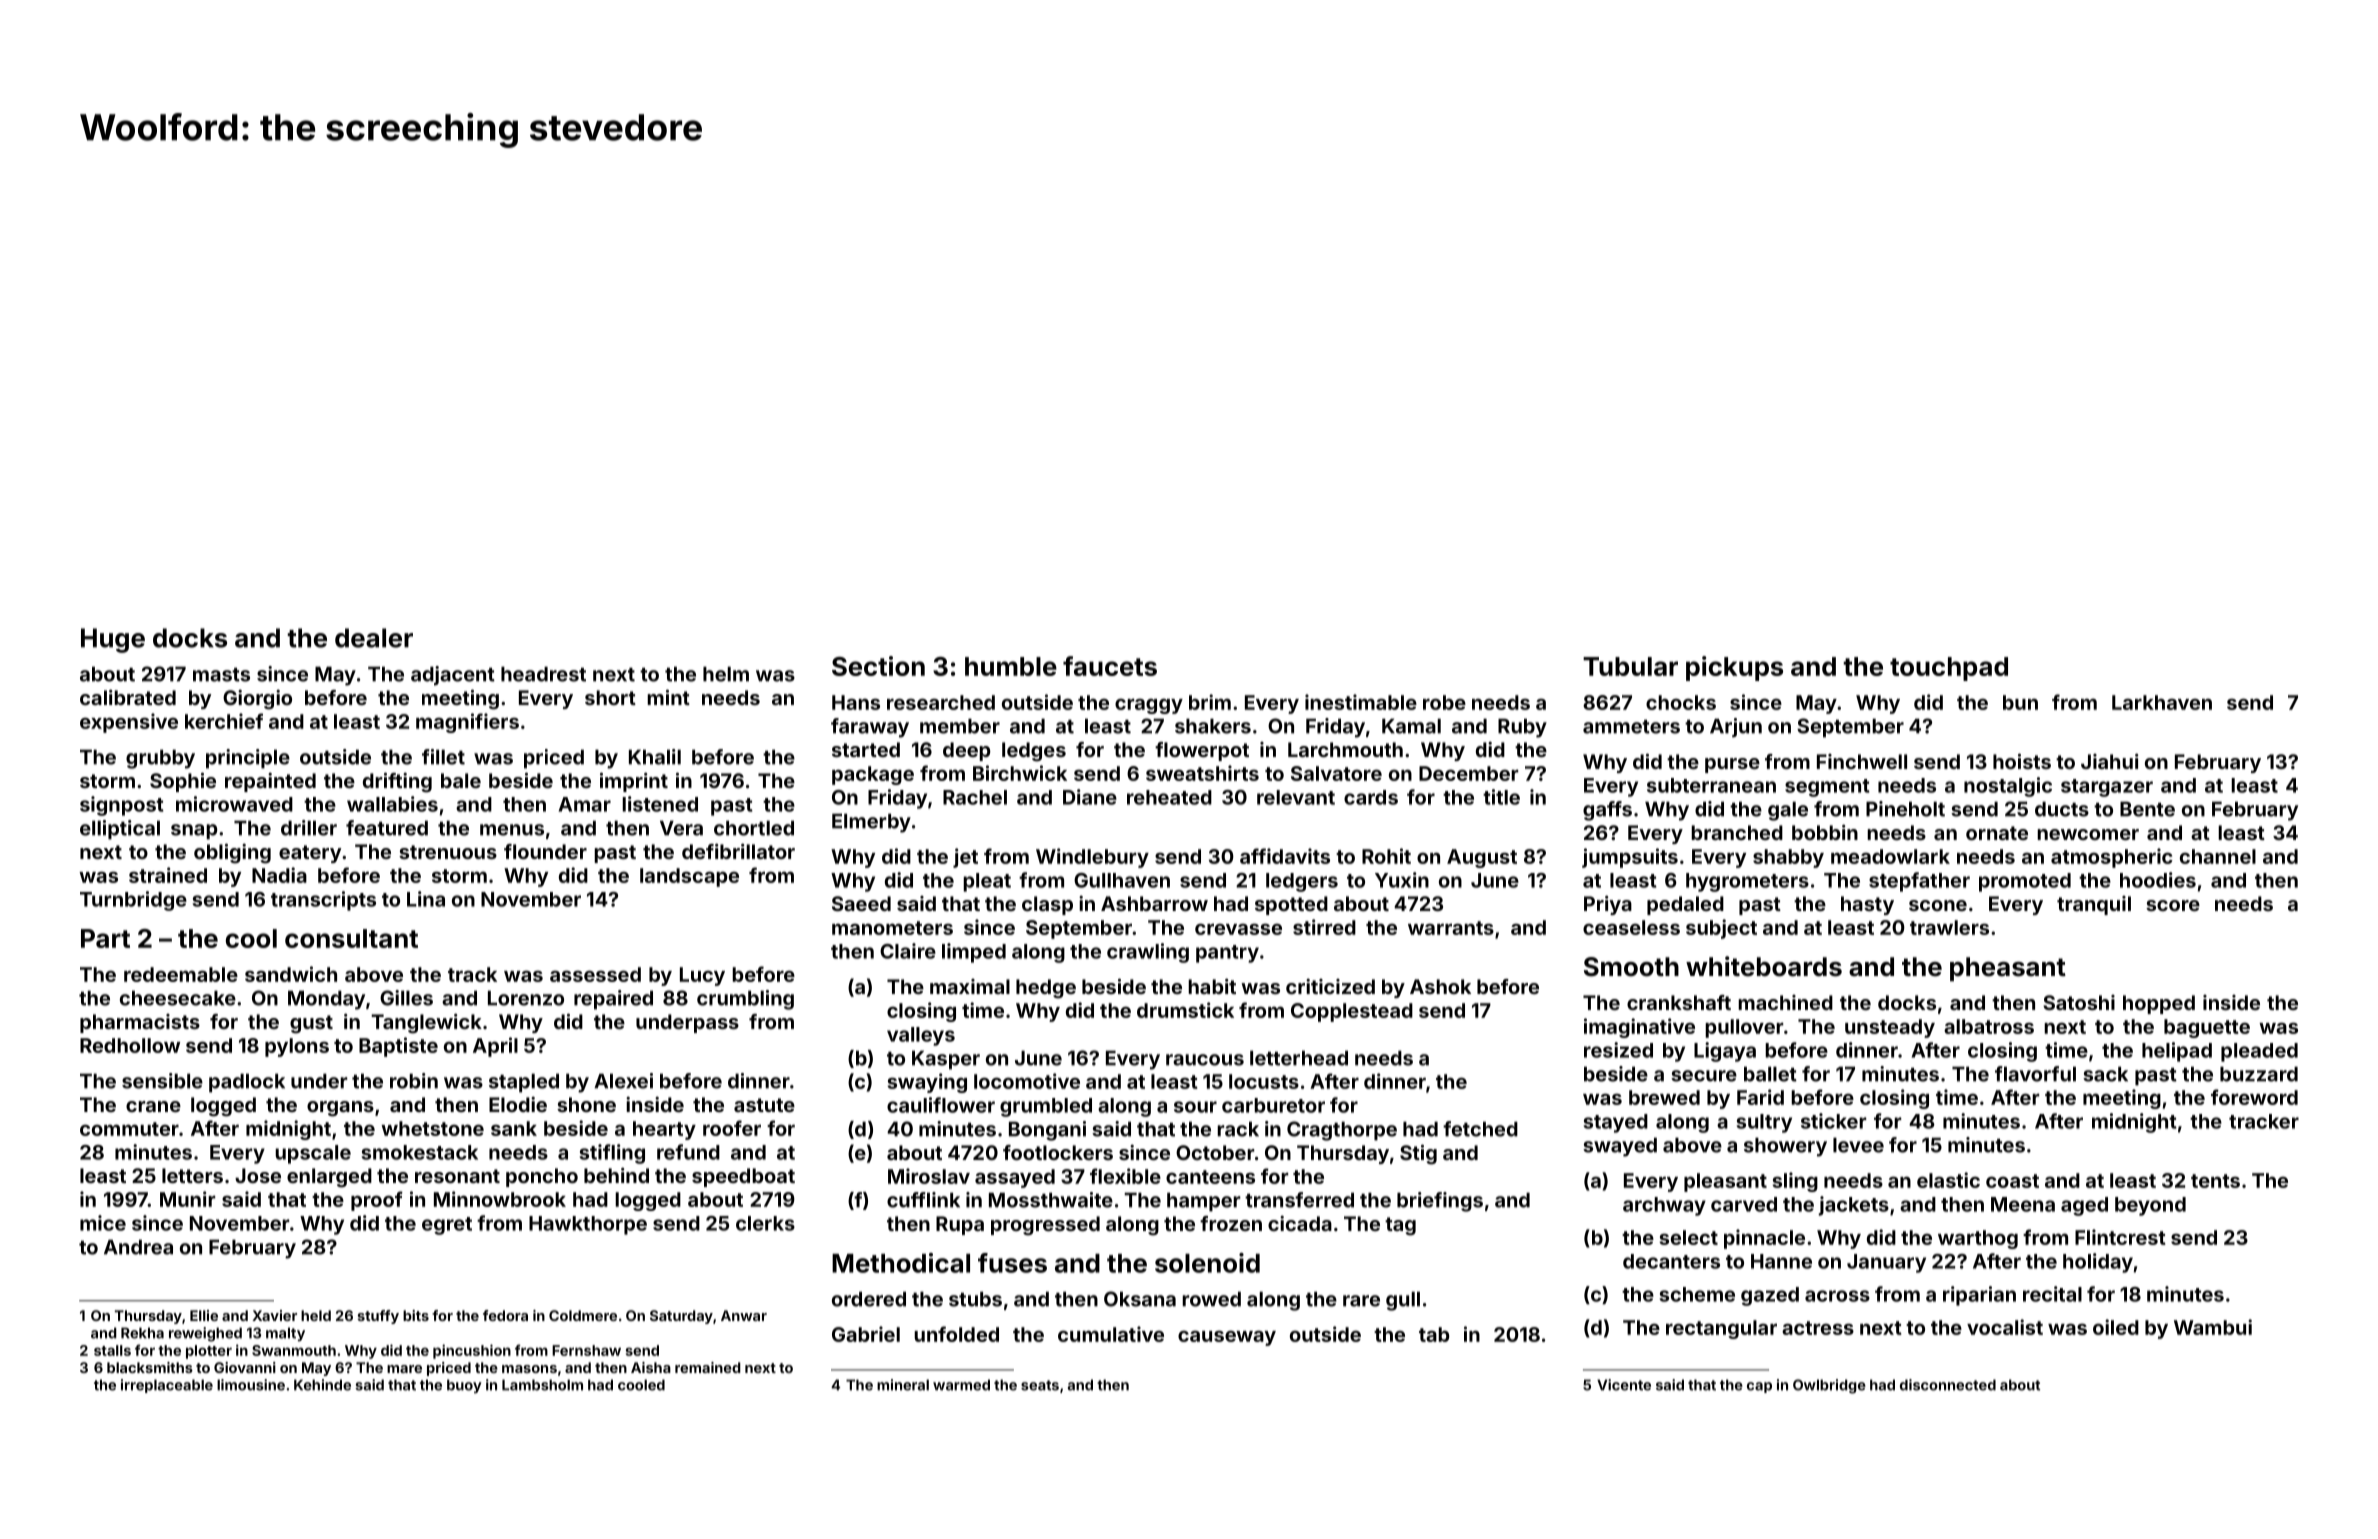  Describe the element at coordinates (1040, 1385) in the screenshot. I see `seats` at that location.
